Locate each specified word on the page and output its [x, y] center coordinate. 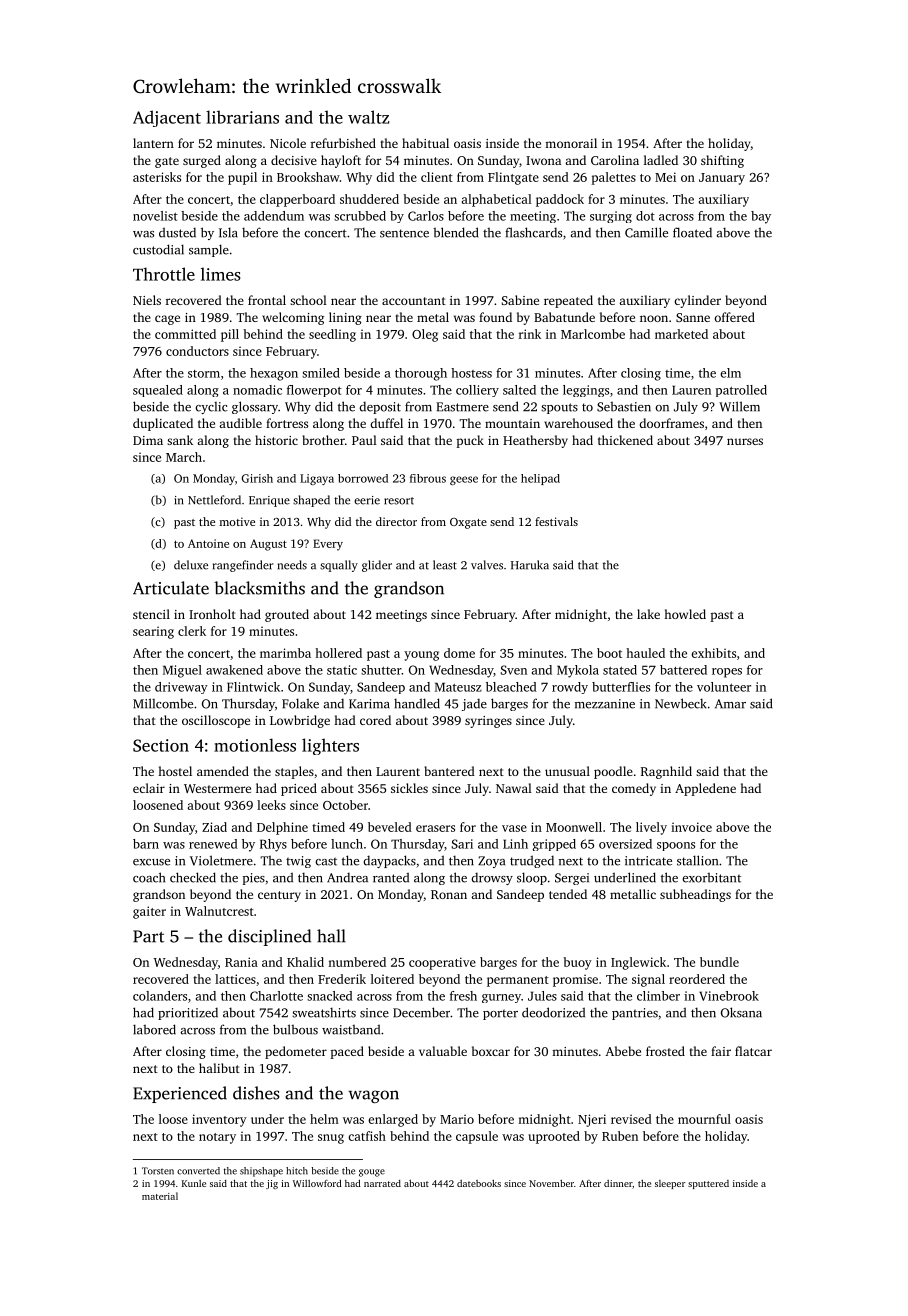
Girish [257, 478]
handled [417, 703]
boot [609, 653]
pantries [635, 1014]
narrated [382, 1183]
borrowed [363, 478]
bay [761, 217]
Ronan [449, 894]
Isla [228, 232]
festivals [556, 521]
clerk [192, 631]
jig [272, 1184]
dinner [618, 1183]
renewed [213, 844]
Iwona [543, 160]
